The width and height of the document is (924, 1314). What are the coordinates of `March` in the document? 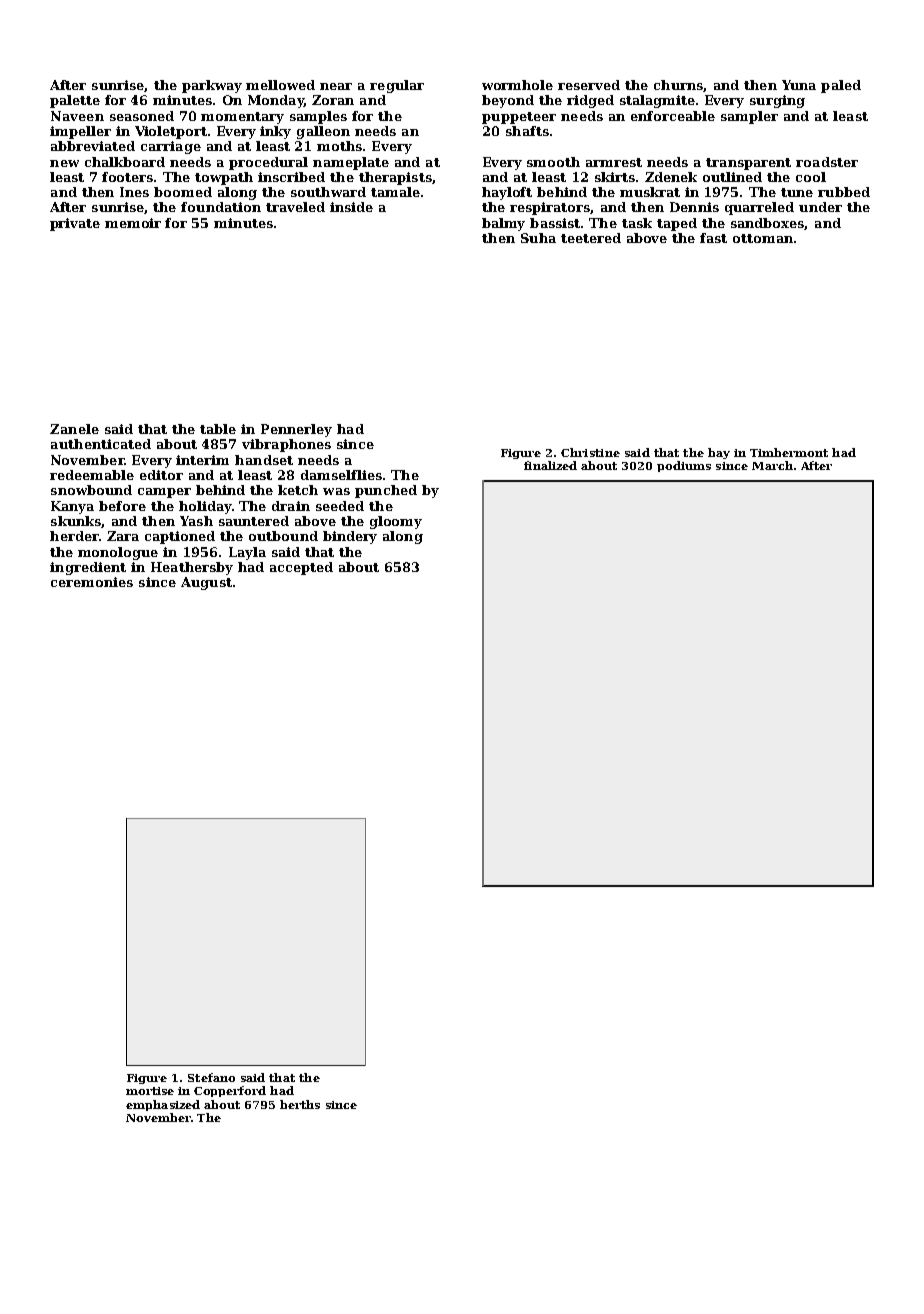 It's located at (772, 465).
